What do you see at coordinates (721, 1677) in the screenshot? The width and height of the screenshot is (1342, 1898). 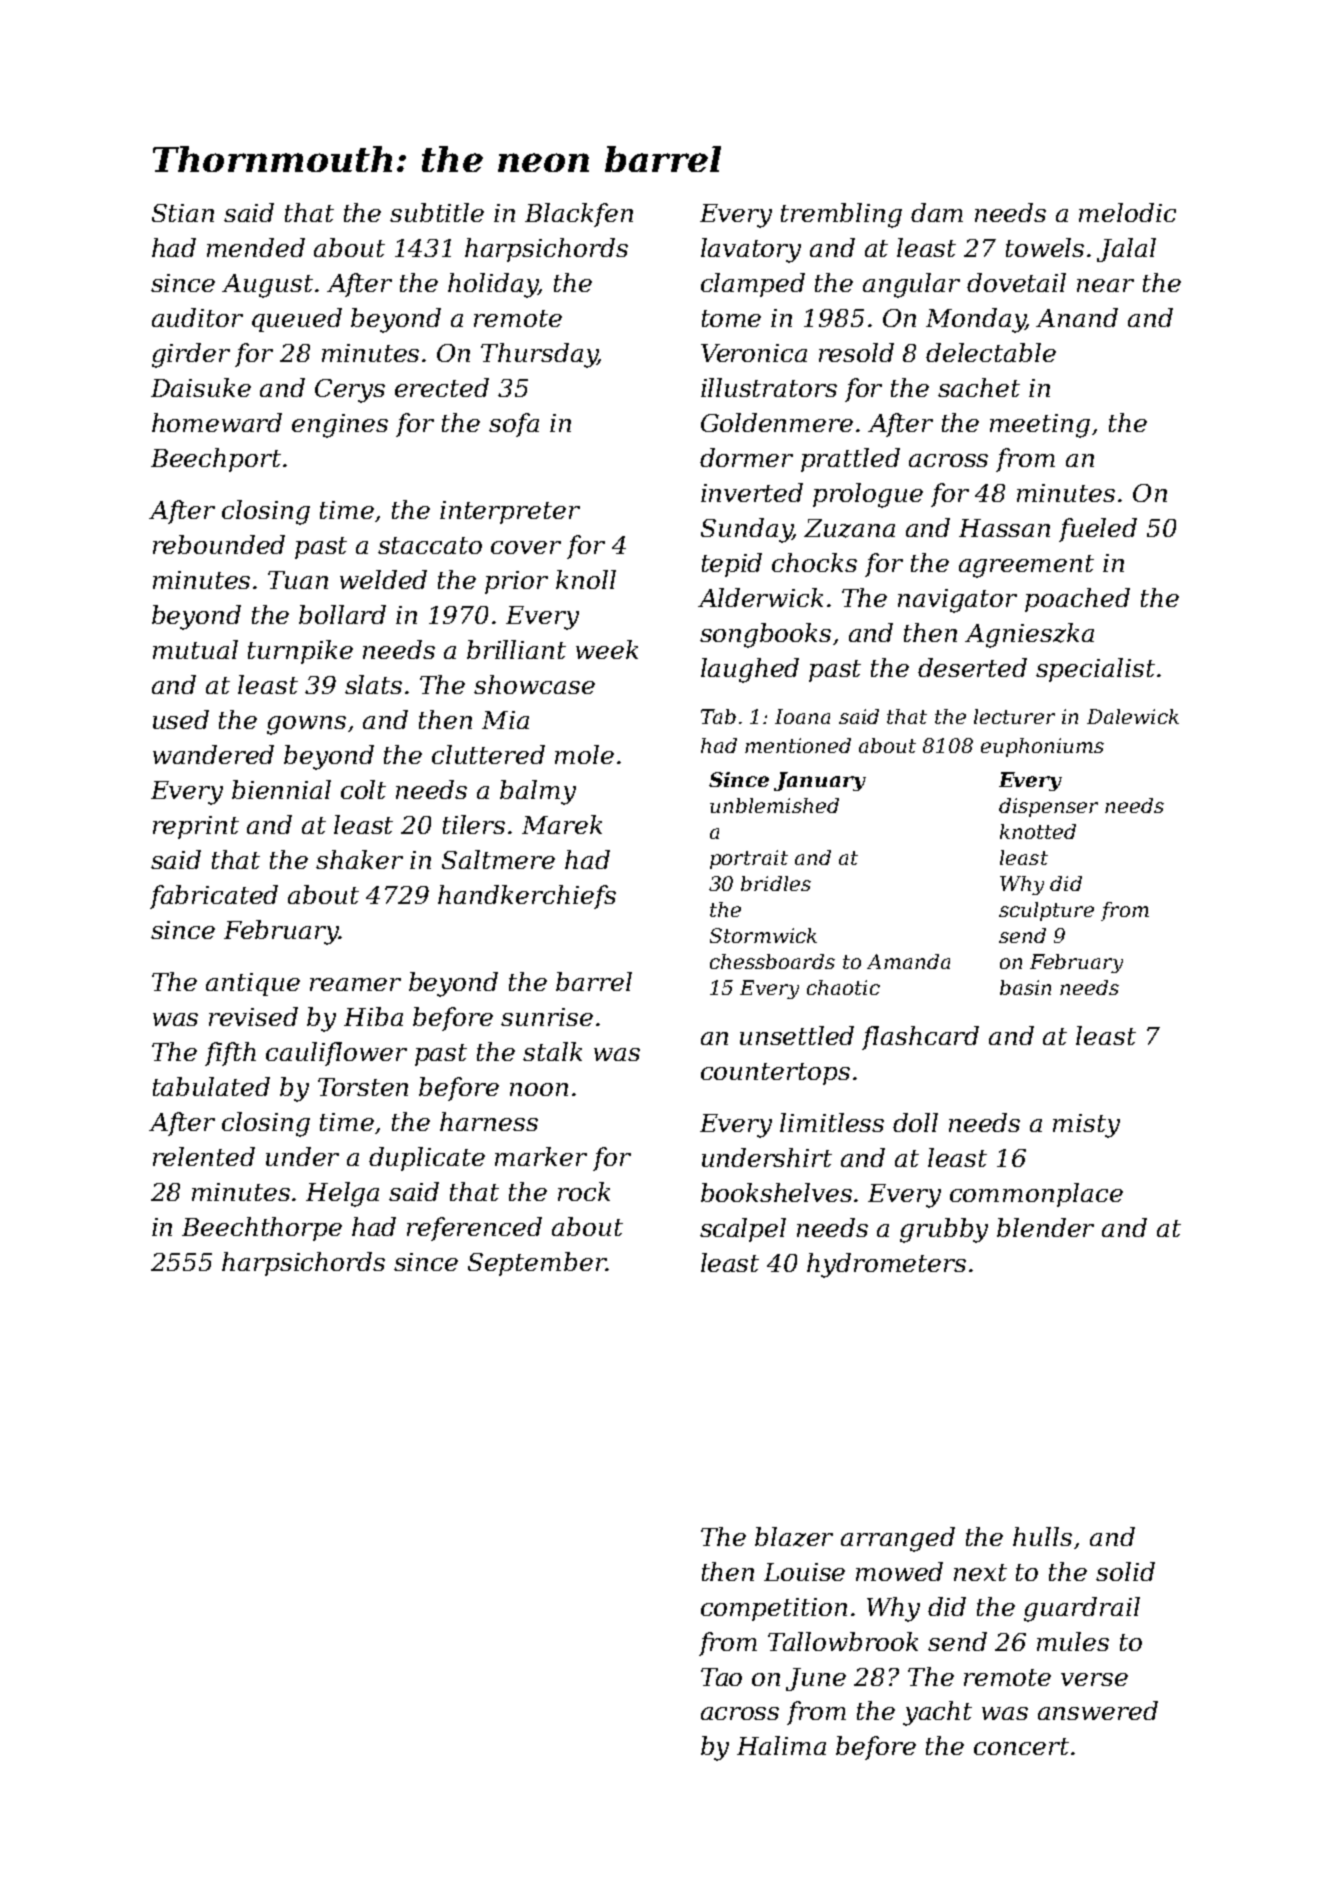 I see `Tao` at bounding box center [721, 1677].
